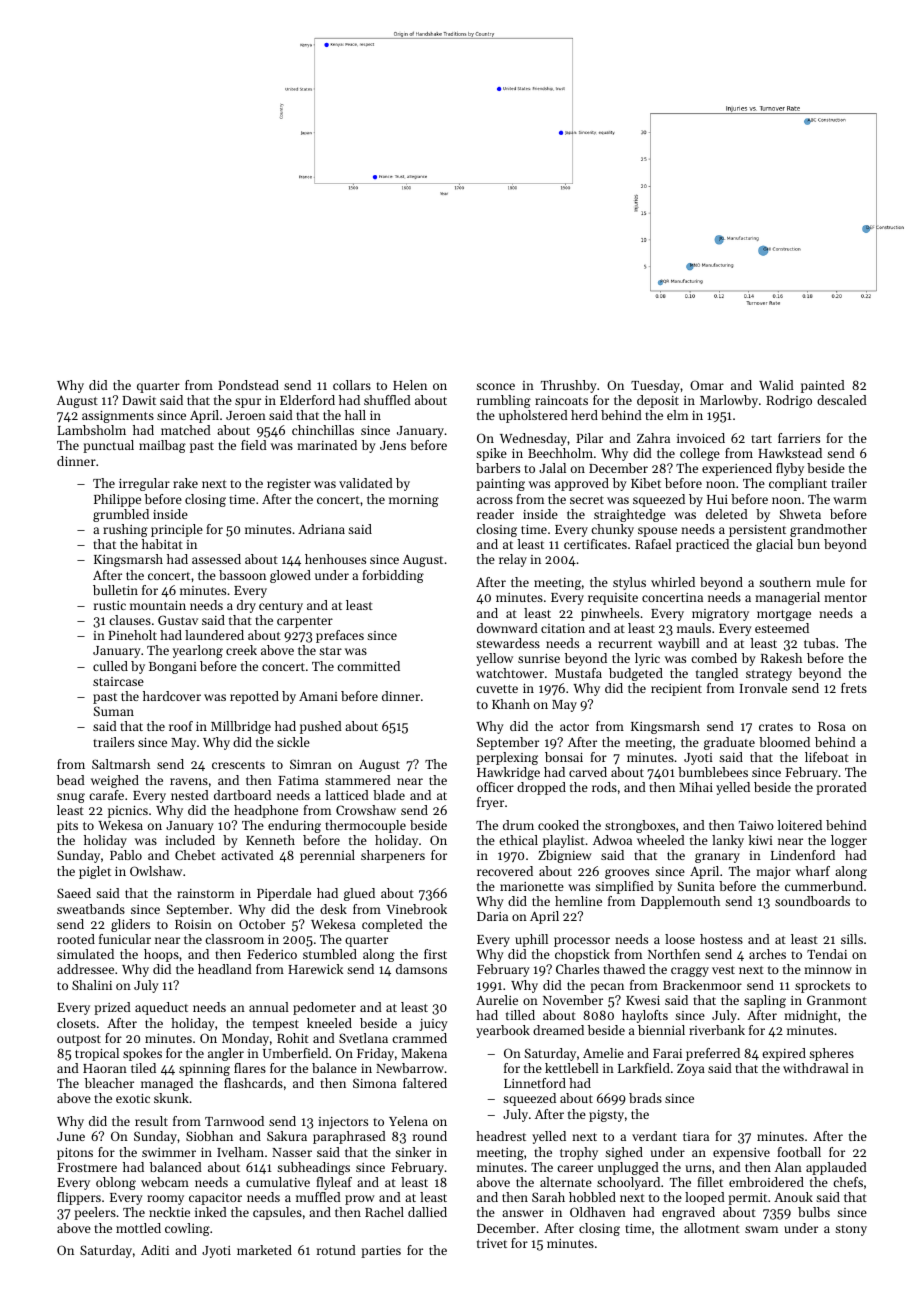 This screenshot has width=924, height=1308. I want to click on Thrushby, so click(569, 386).
